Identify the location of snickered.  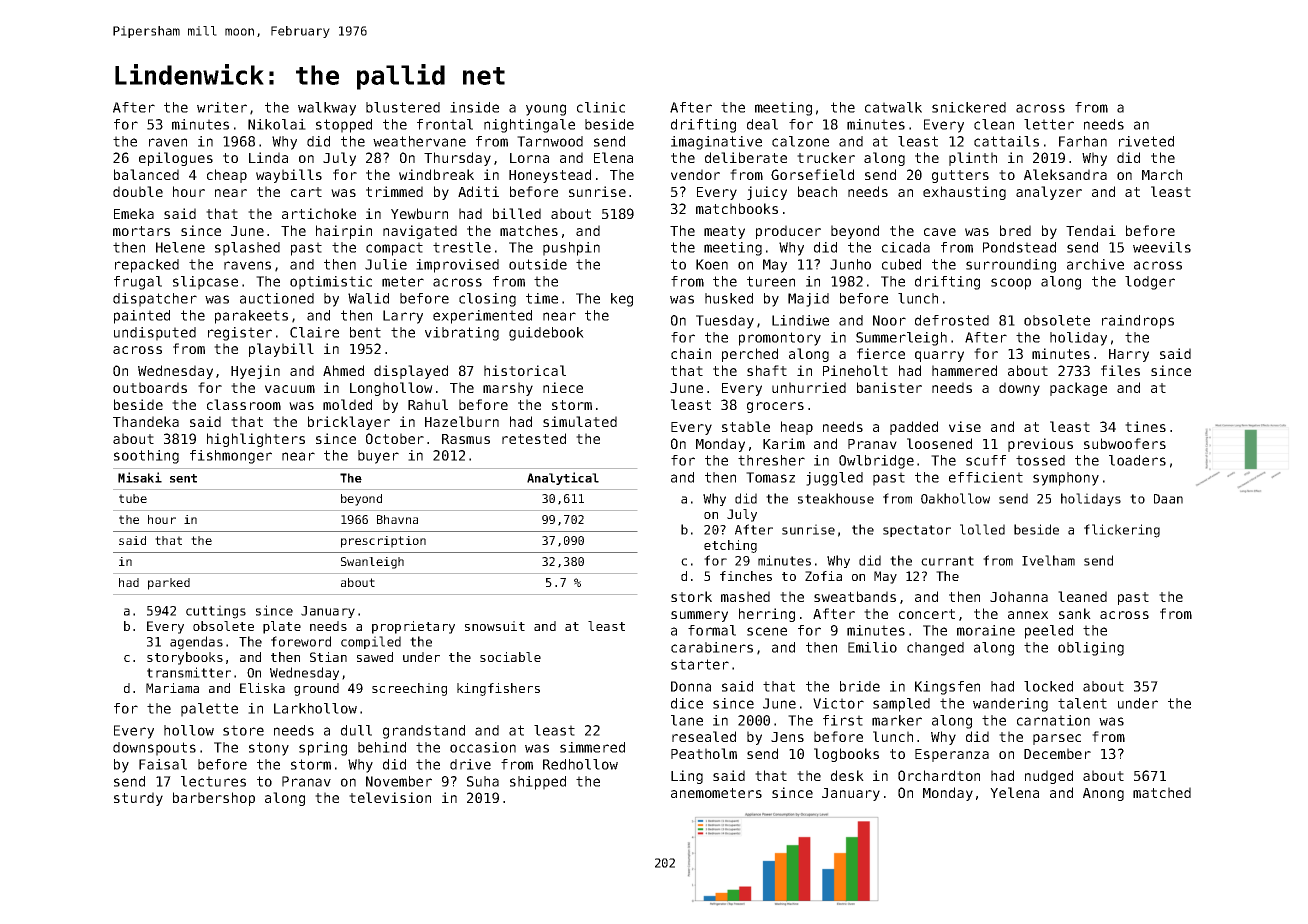
(969, 107).
